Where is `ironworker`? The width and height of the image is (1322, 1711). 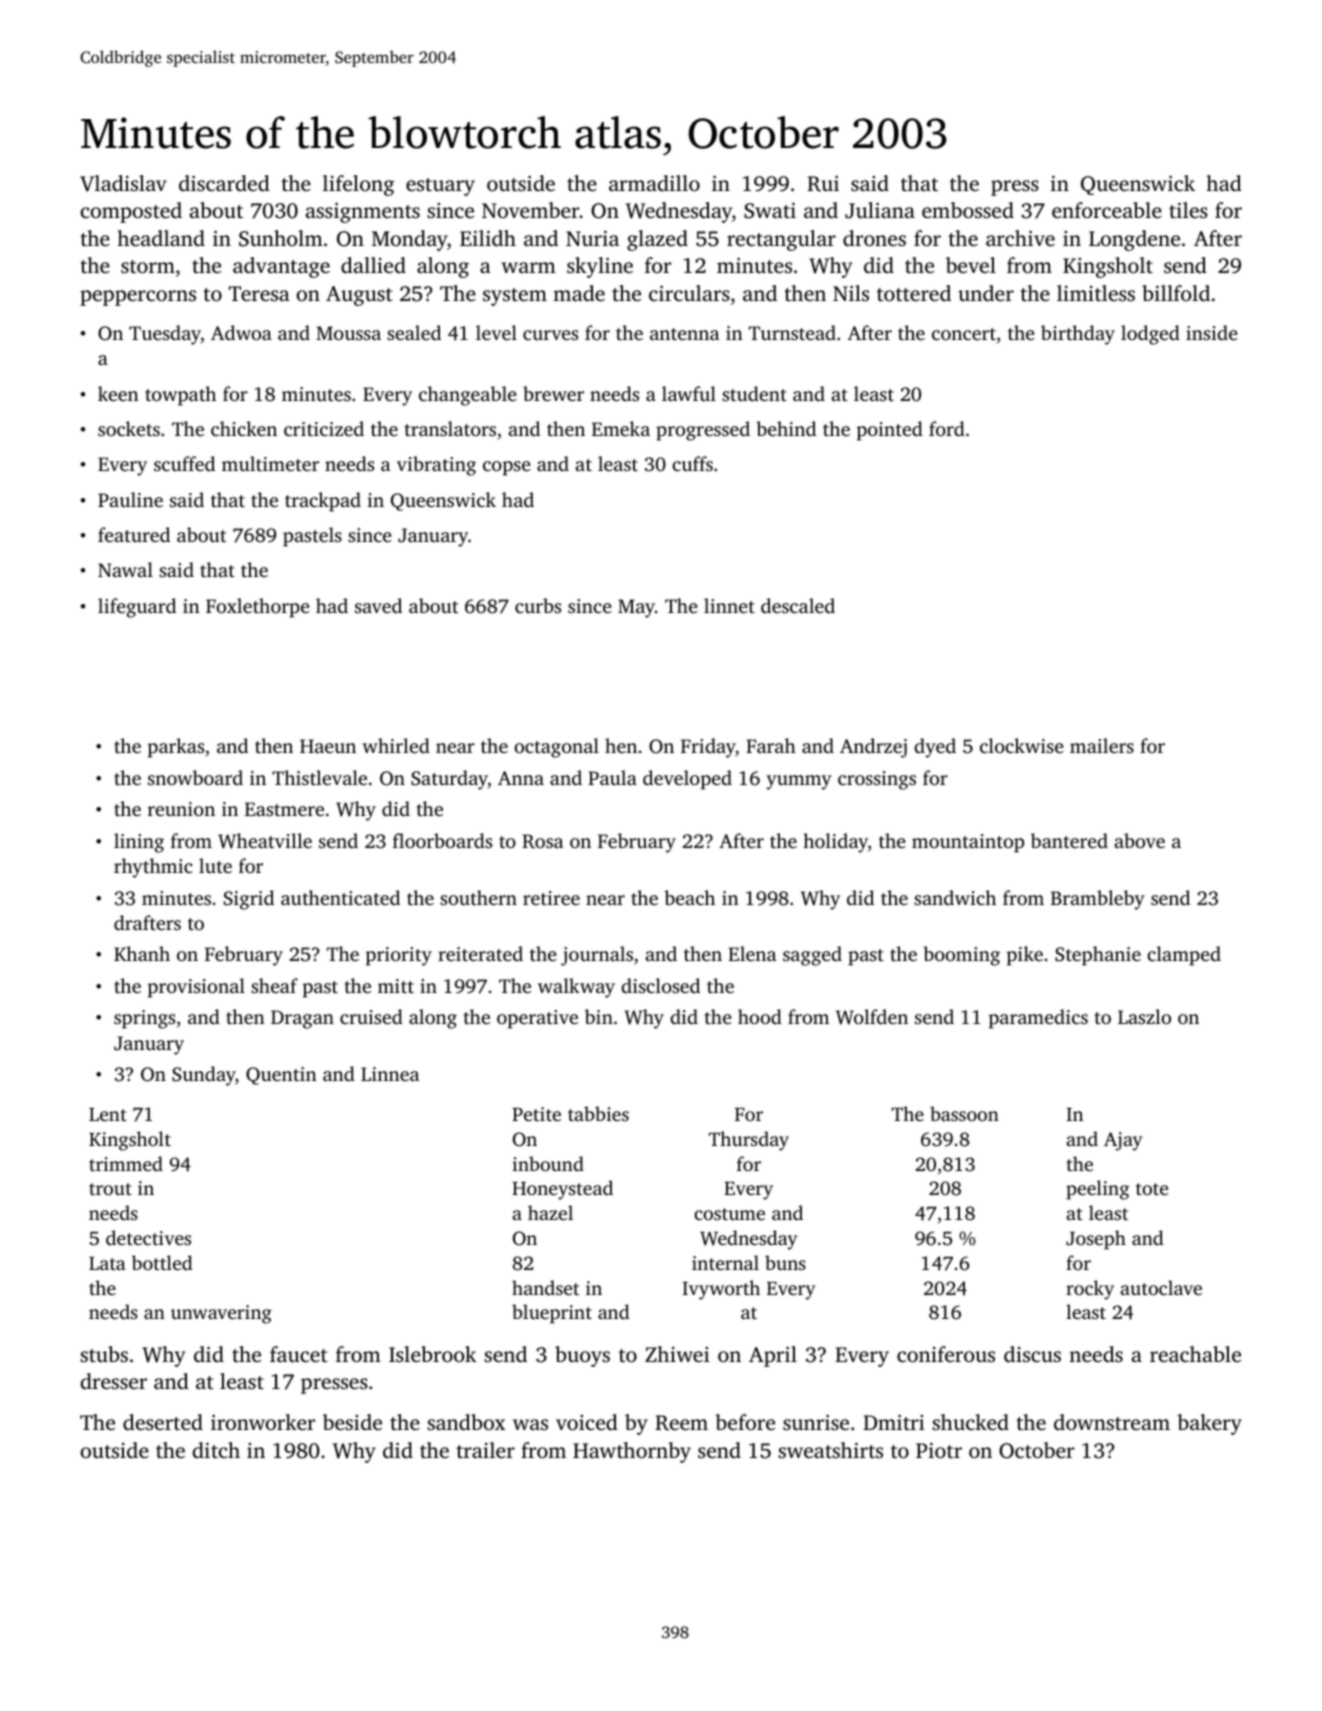
ironworker is located at coordinates (263, 1422).
